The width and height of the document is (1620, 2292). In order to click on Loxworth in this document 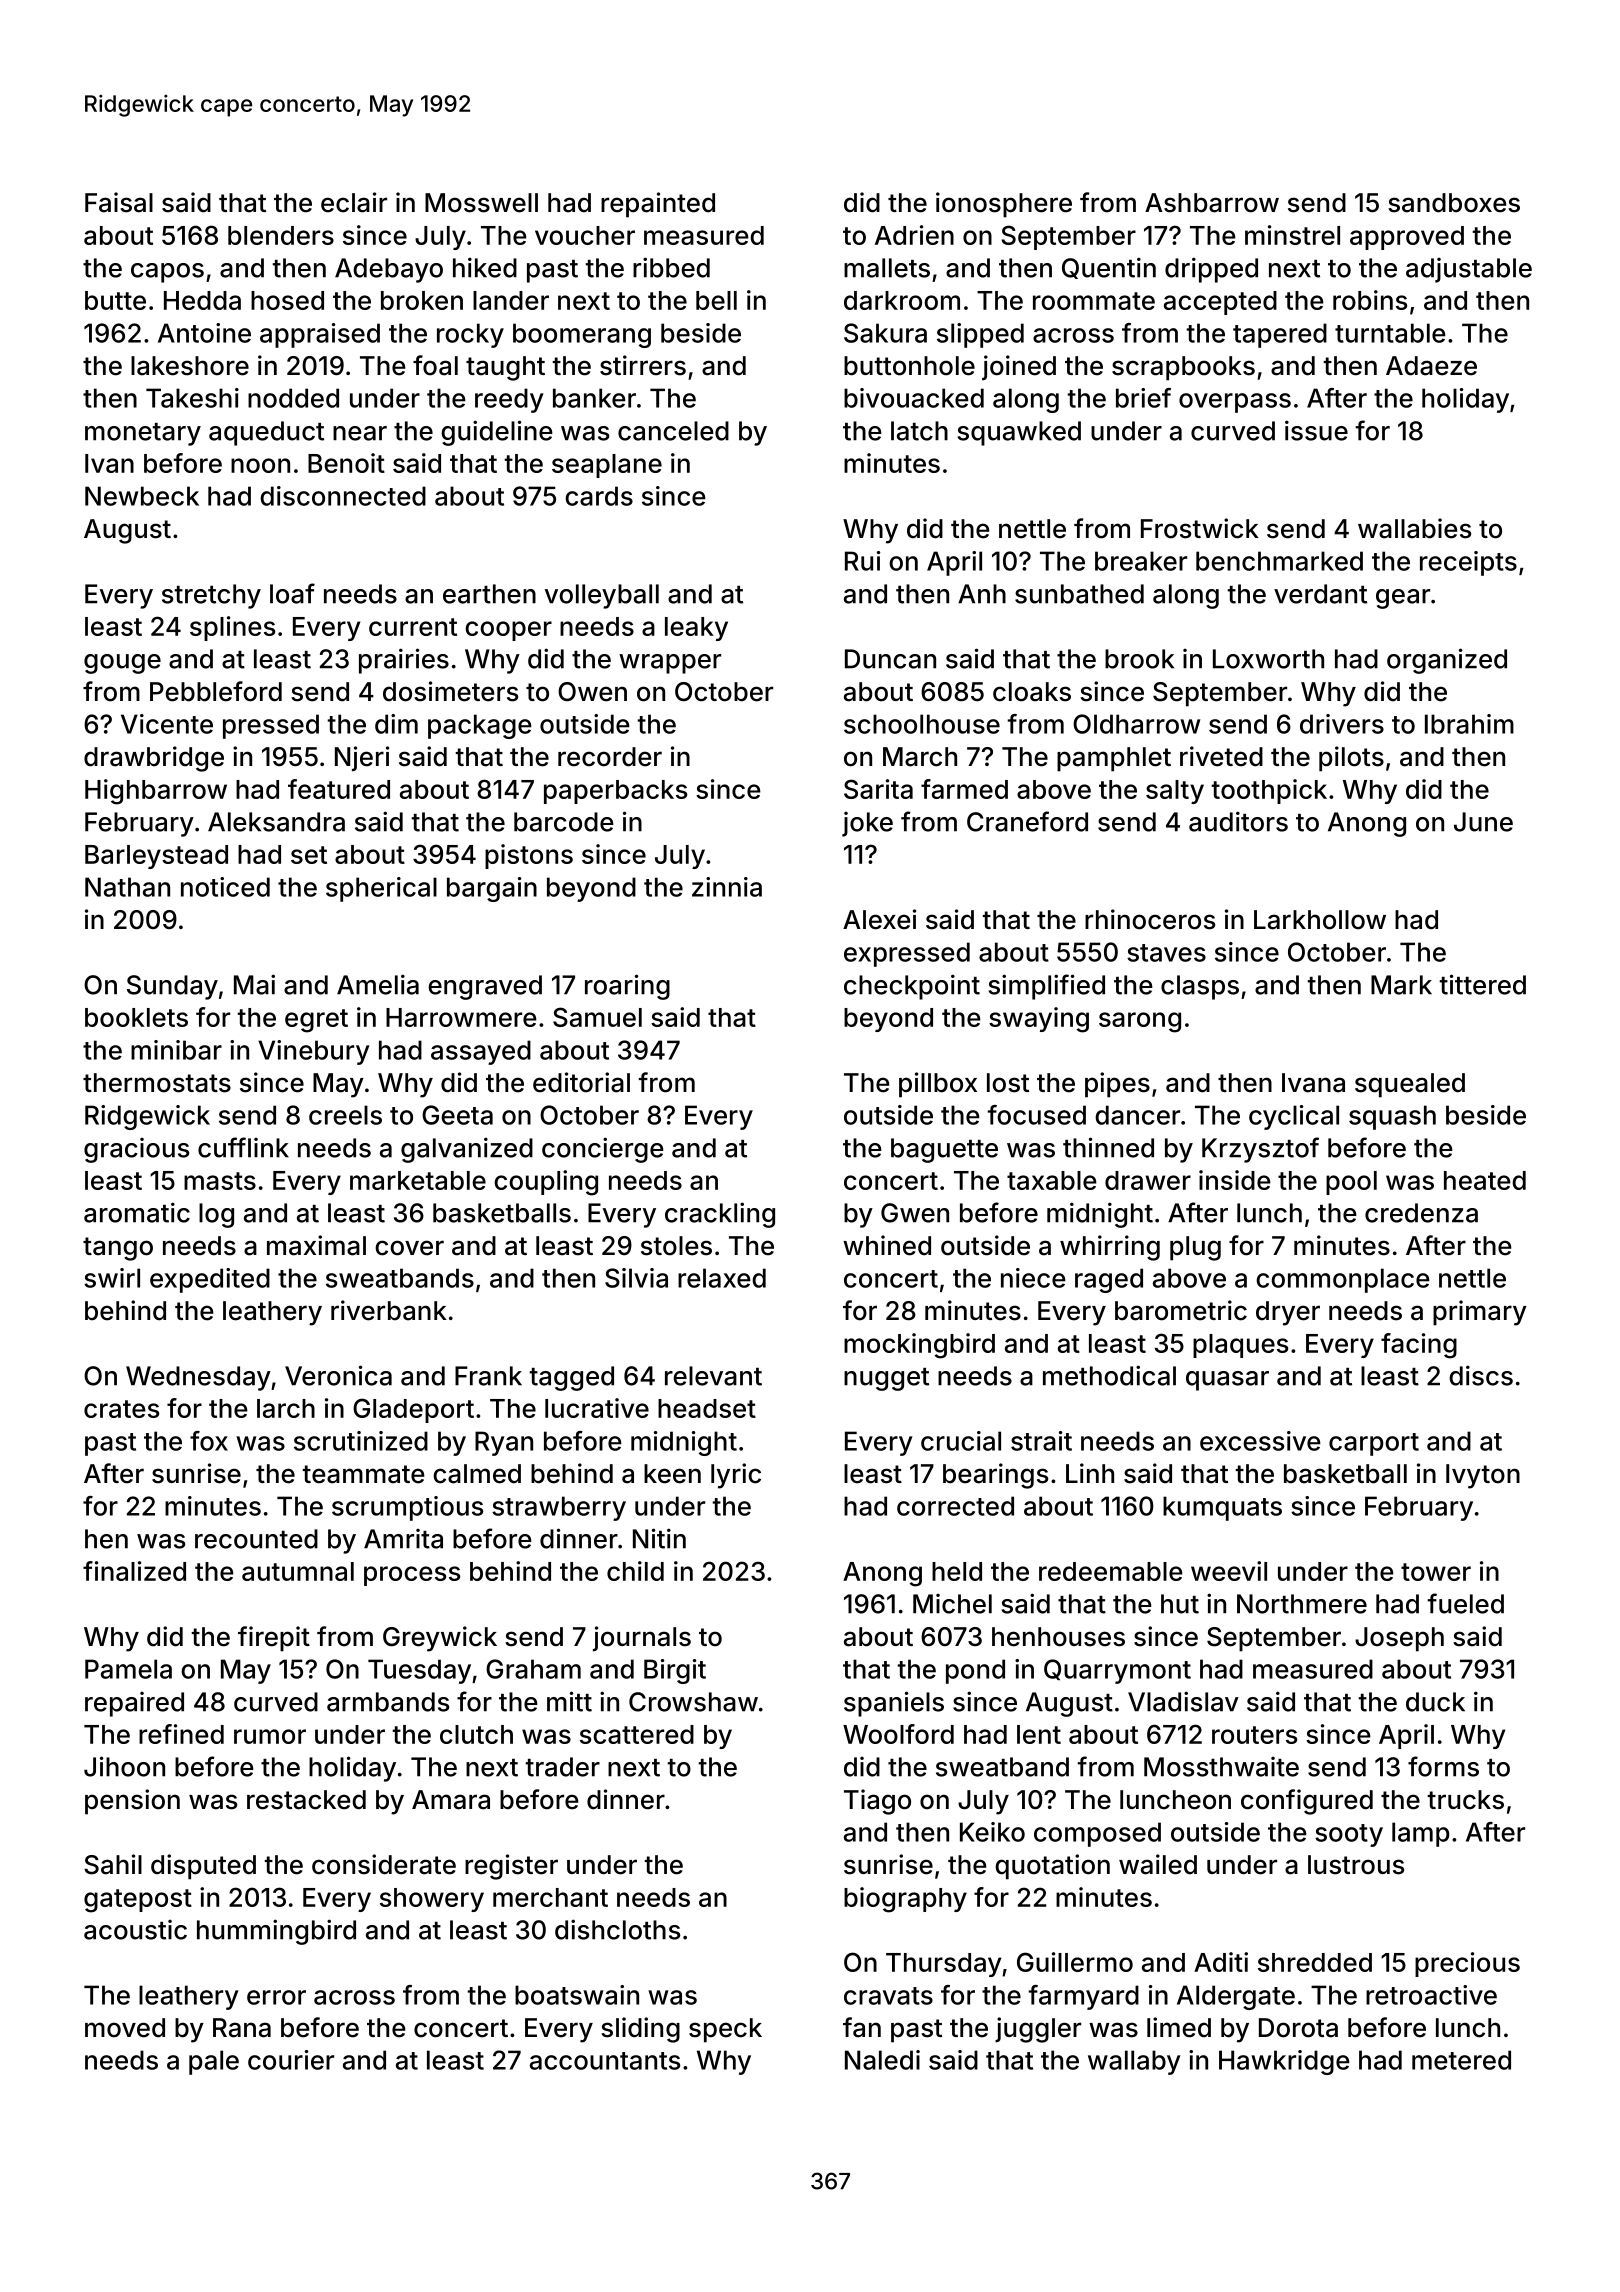, I will do `click(1268, 659)`.
